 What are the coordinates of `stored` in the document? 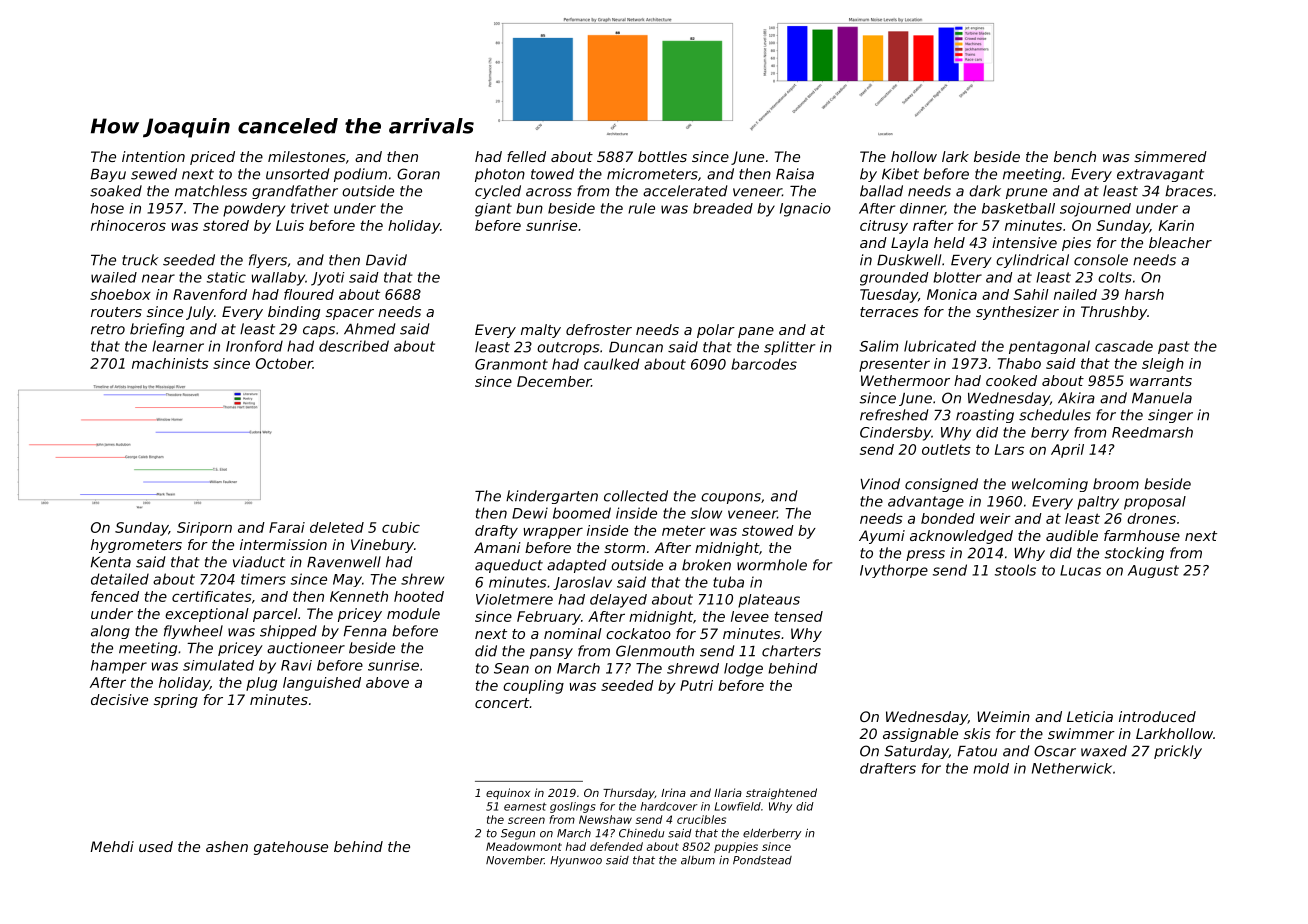 It's located at (226, 225).
